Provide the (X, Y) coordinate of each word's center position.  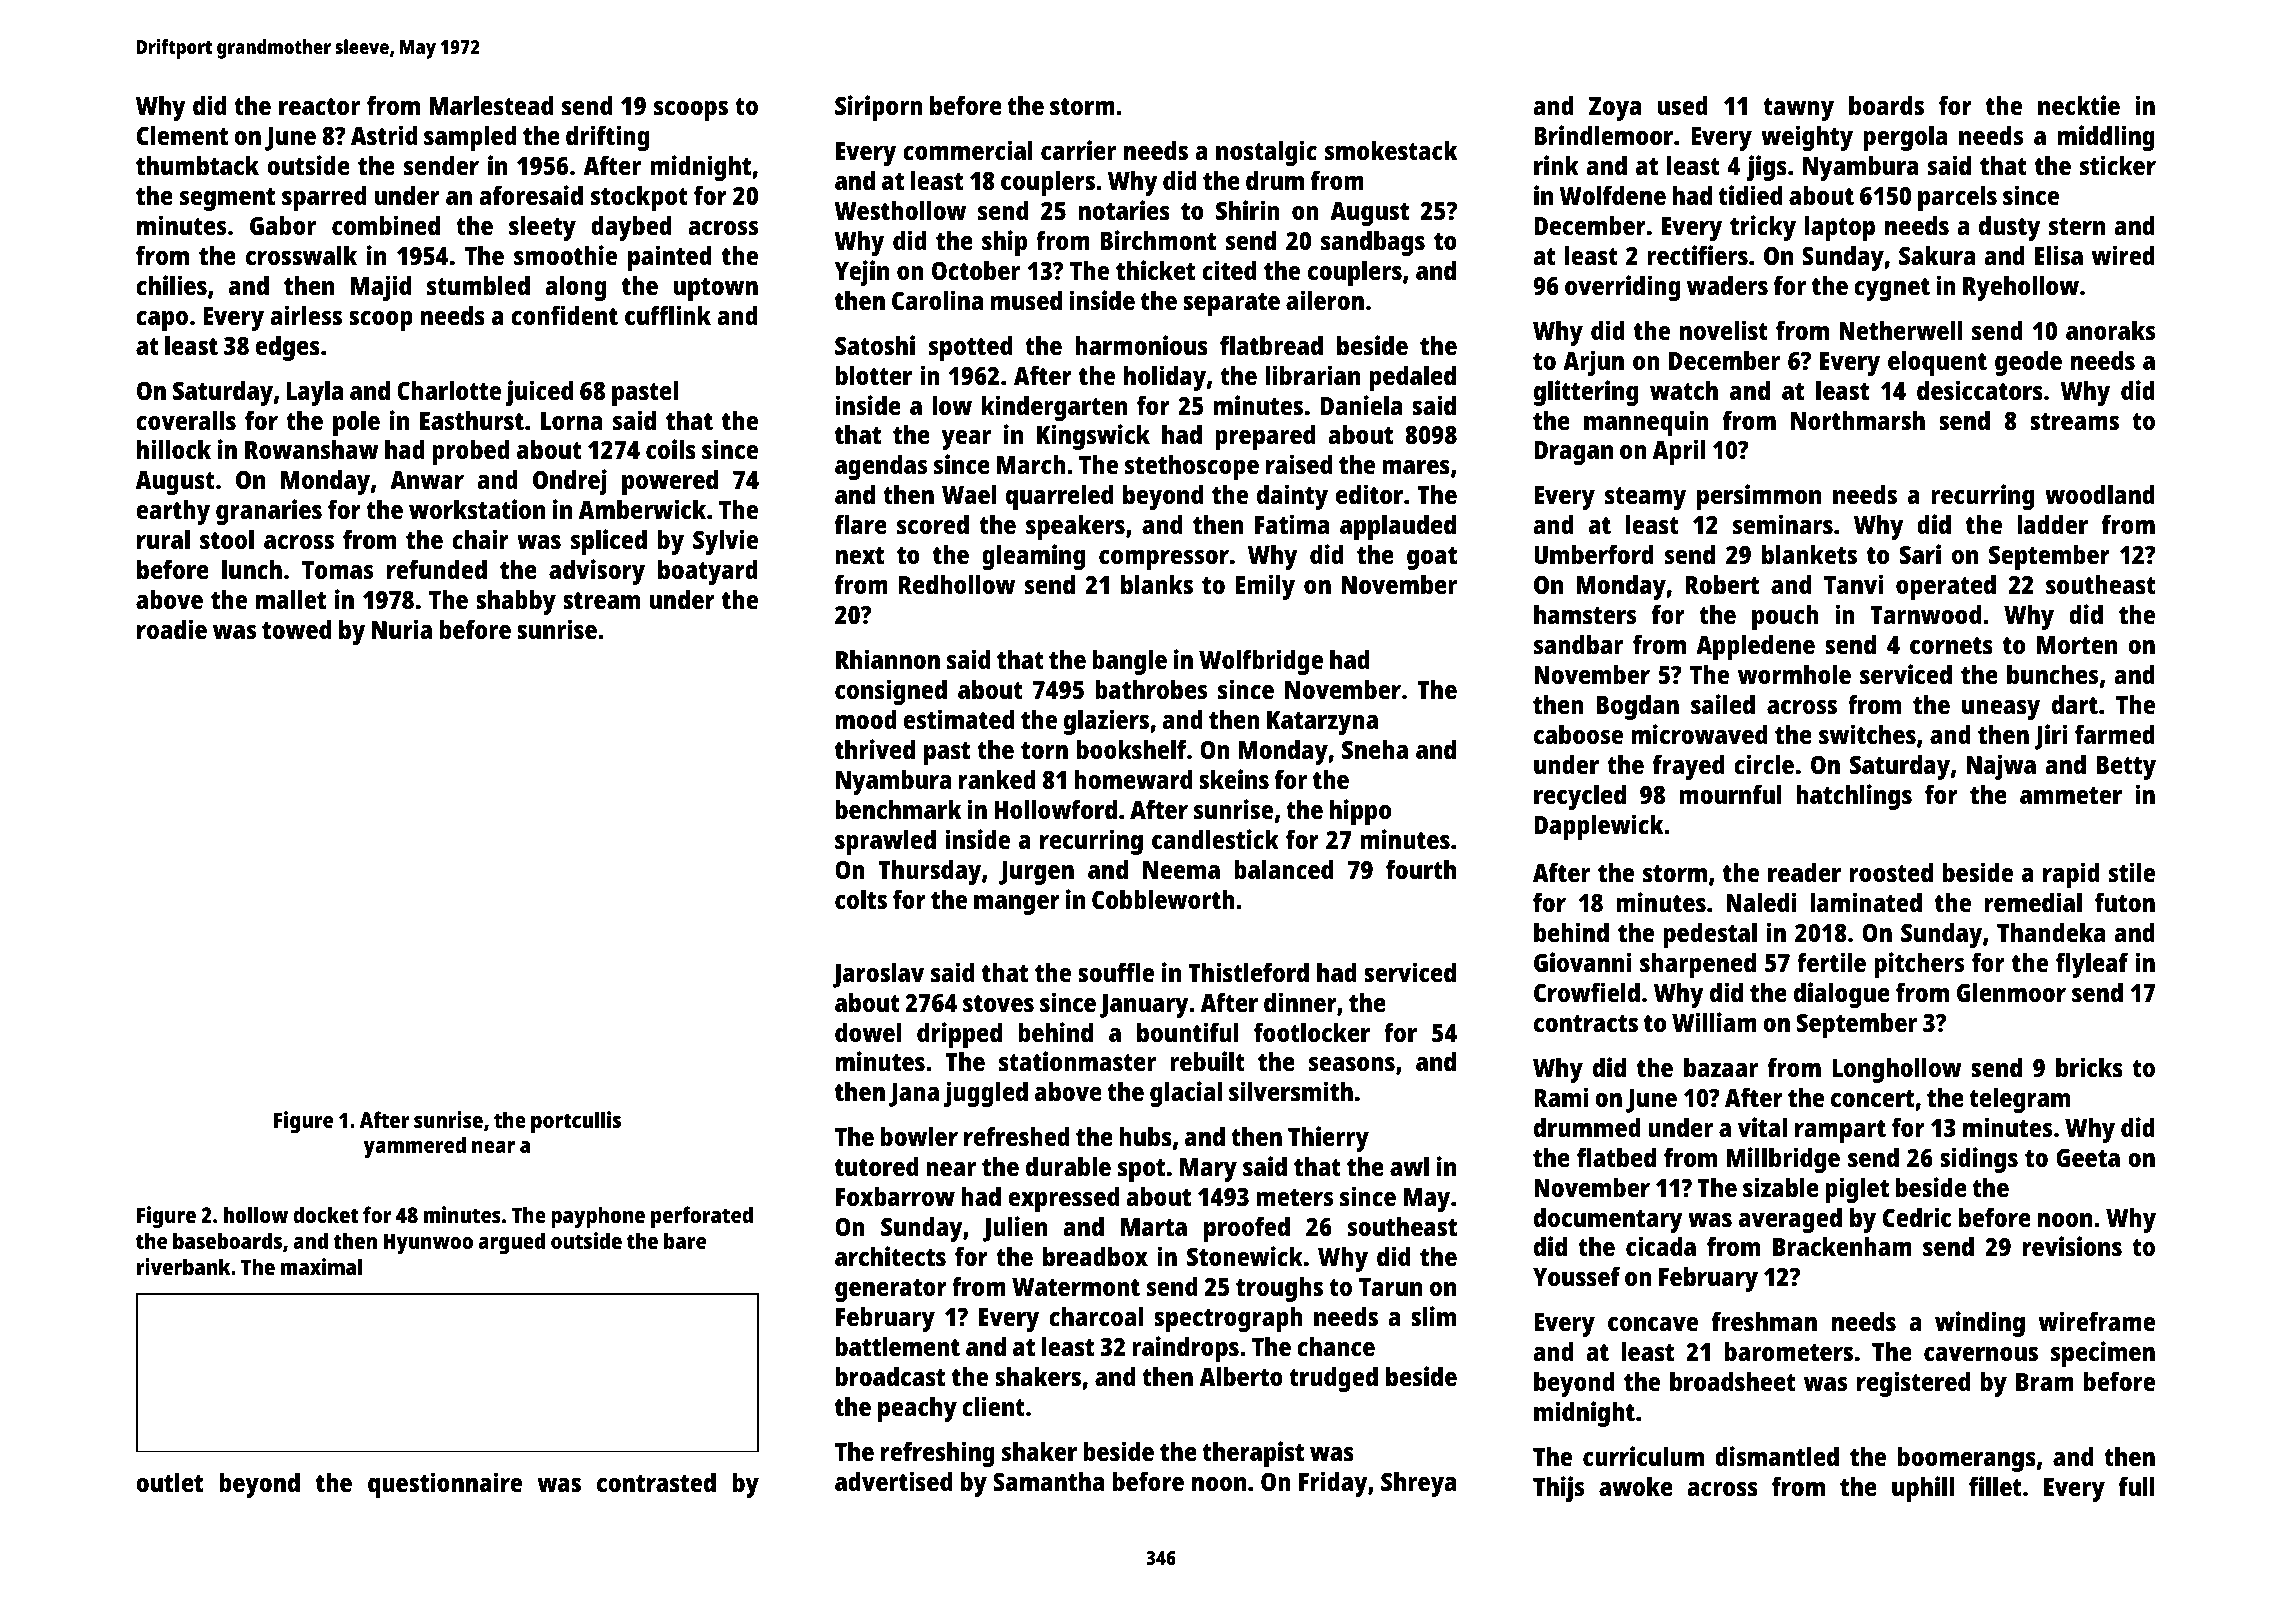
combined (386, 225)
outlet (169, 1482)
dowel (868, 1032)
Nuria (402, 629)
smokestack (1391, 150)
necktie (2079, 105)
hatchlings (1854, 797)
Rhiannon (888, 659)
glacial (1186, 1094)
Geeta (2088, 1158)
